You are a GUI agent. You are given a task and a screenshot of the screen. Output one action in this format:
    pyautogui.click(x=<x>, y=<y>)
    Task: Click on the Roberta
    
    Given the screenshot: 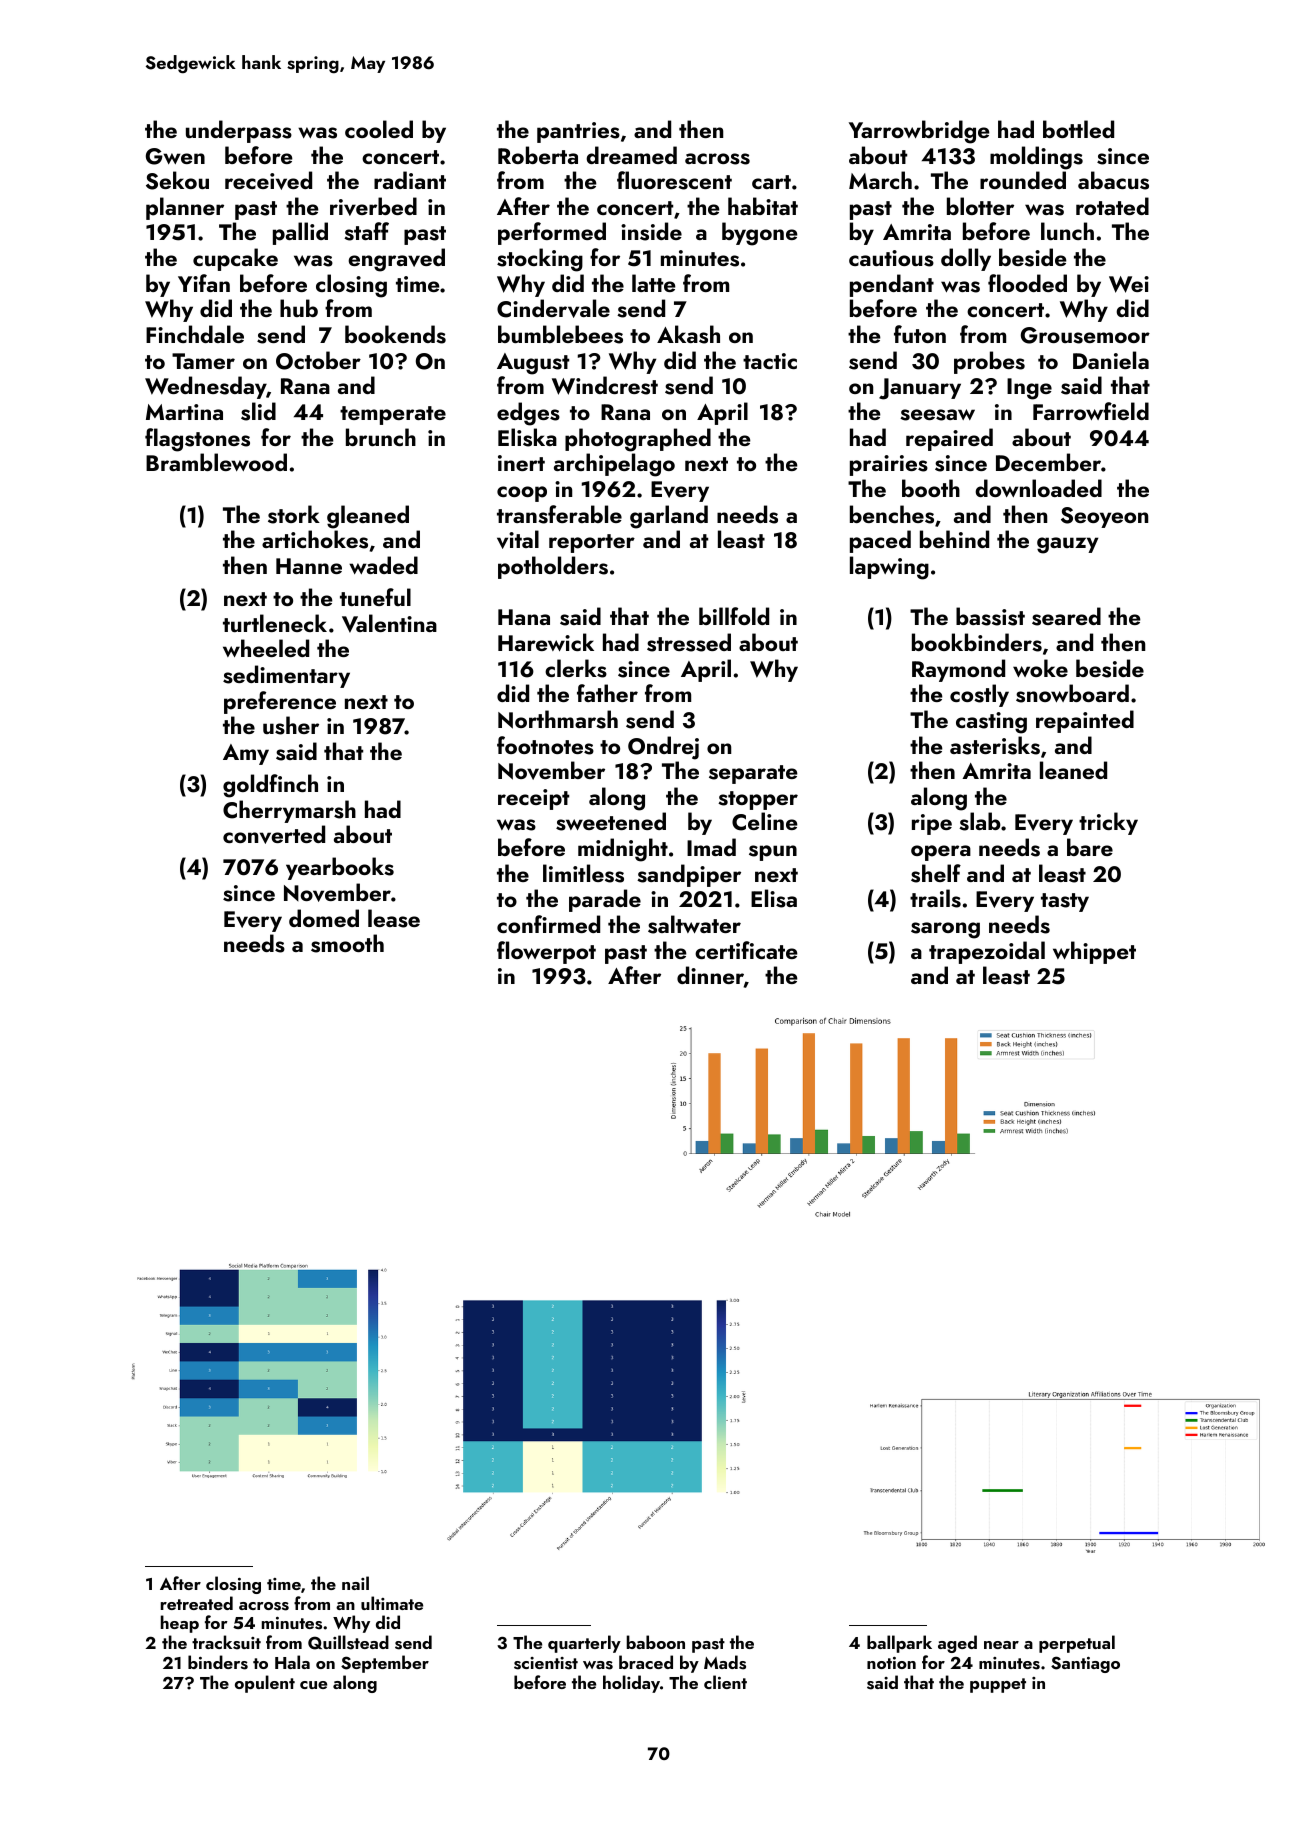 What is the action you would take?
    pyautogui.click(x=538, y=155)
